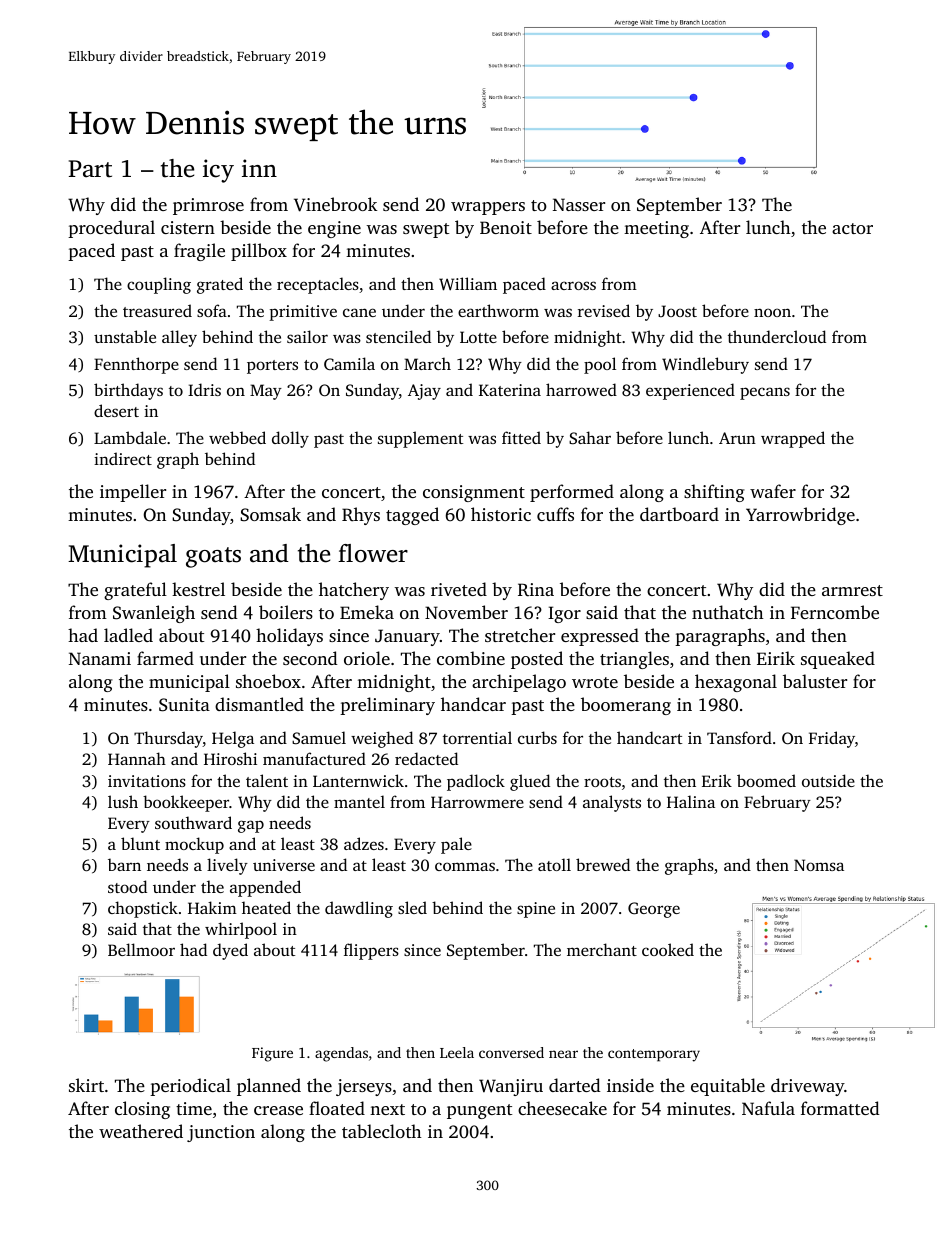 This screenshot has height=1233, width=952. Describe the element at coordinates (141, 1131) in the screenshot. I see `weathered` at that location.
